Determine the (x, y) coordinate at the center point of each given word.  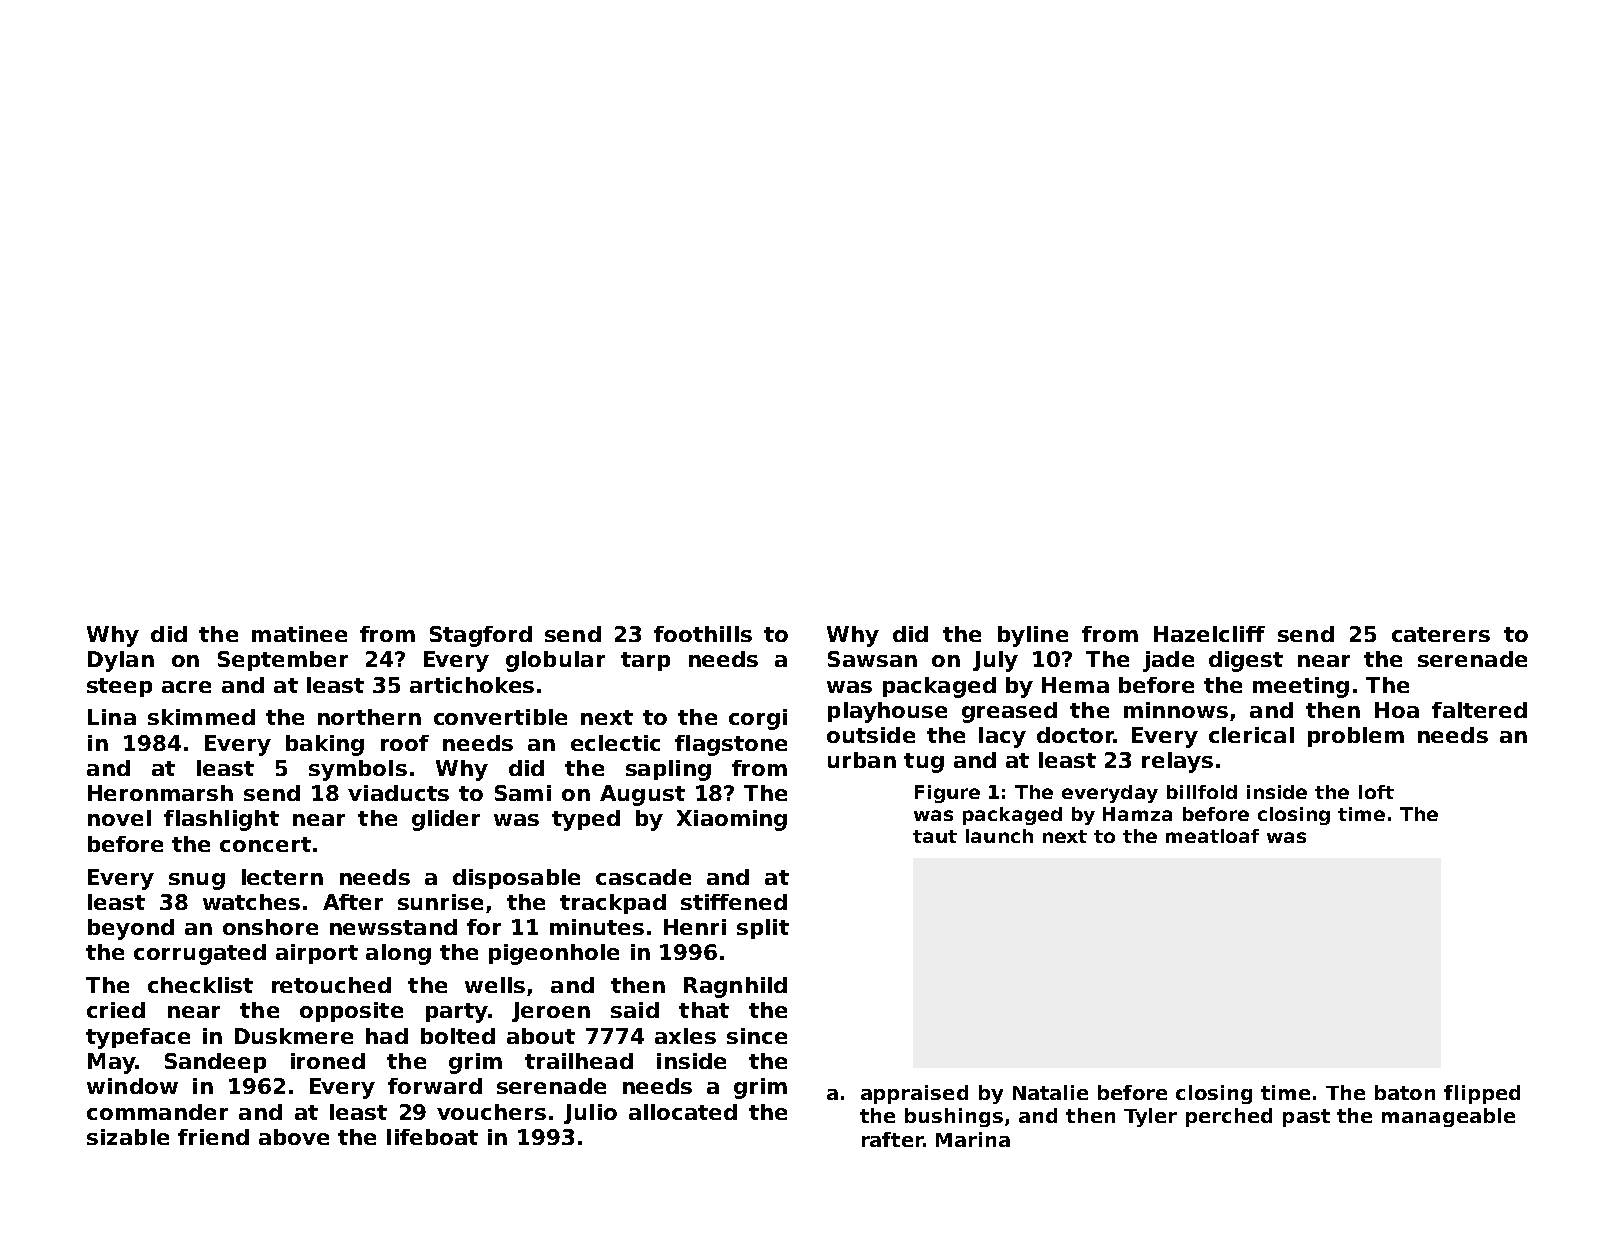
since (757, 1036)
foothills (703, 634)
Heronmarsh (160, 793)
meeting (1301, 687)
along (398, 954)
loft (1376, 792)
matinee (299, 634)
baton (1405, 1092)
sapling (668, 770)
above (294, 1137)
